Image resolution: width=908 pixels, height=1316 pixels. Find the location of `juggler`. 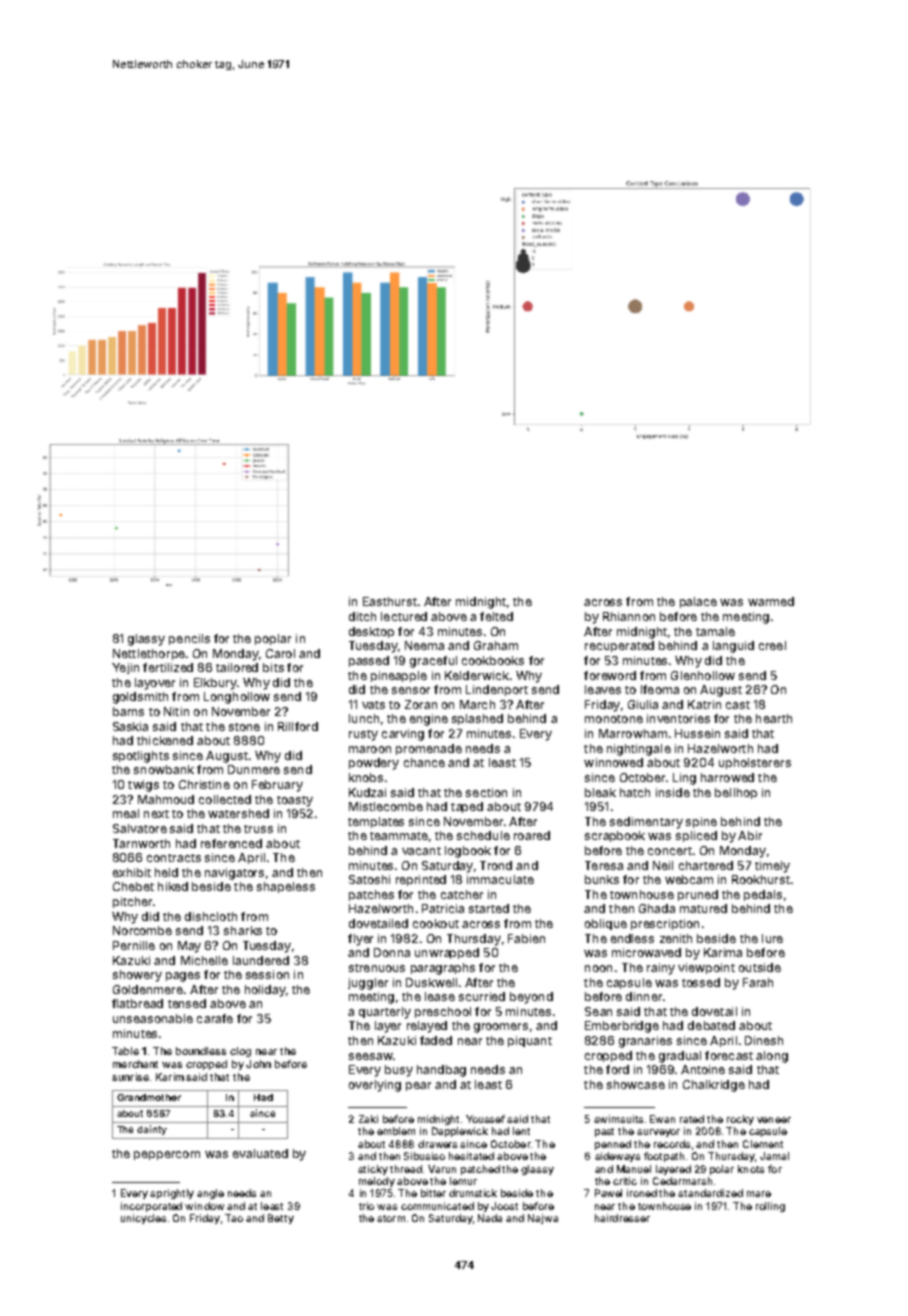

juggler is located at coordinates (368, 984).
